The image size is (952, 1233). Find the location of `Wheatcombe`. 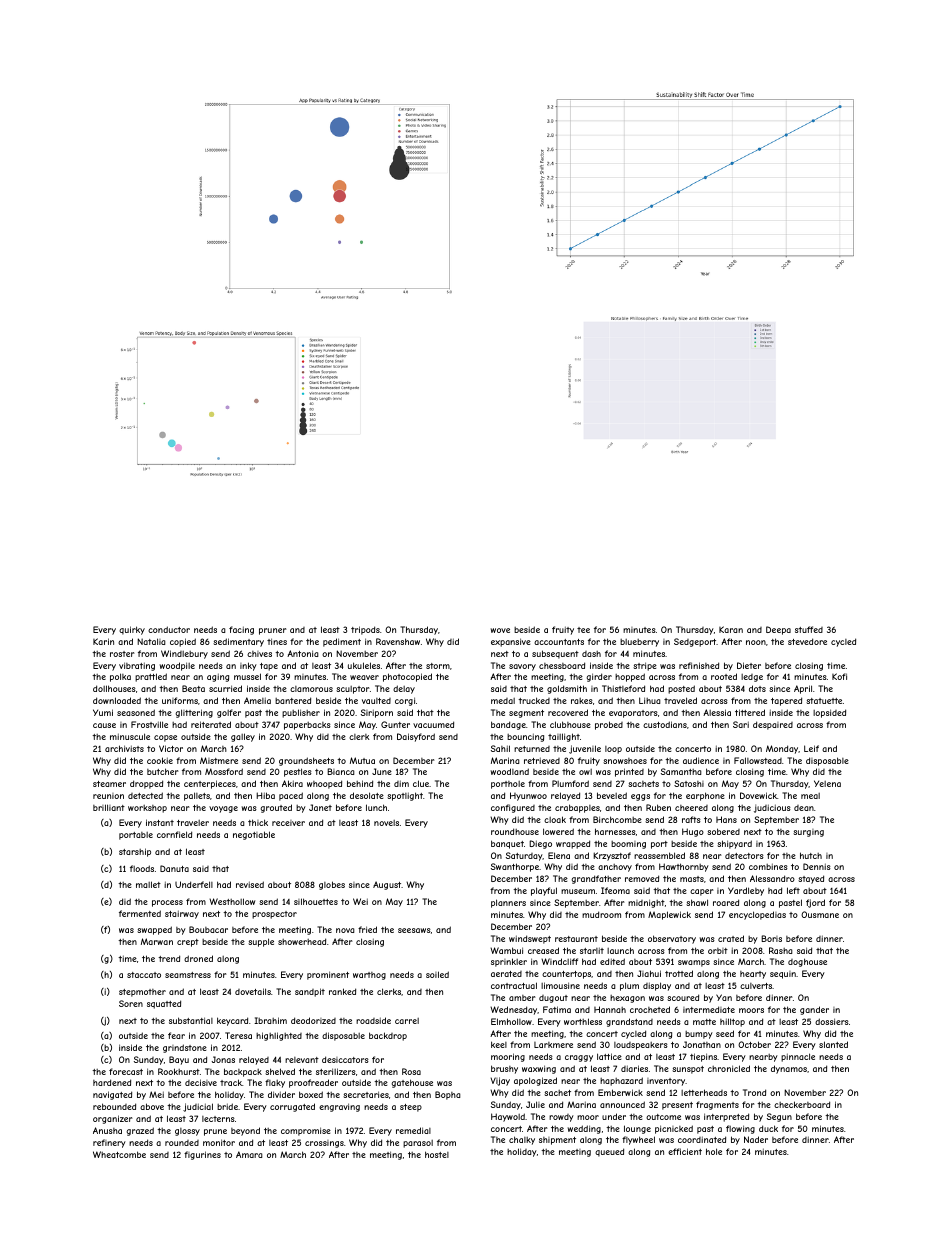

Wheatcombe is located at coordinates (119, 1154).
